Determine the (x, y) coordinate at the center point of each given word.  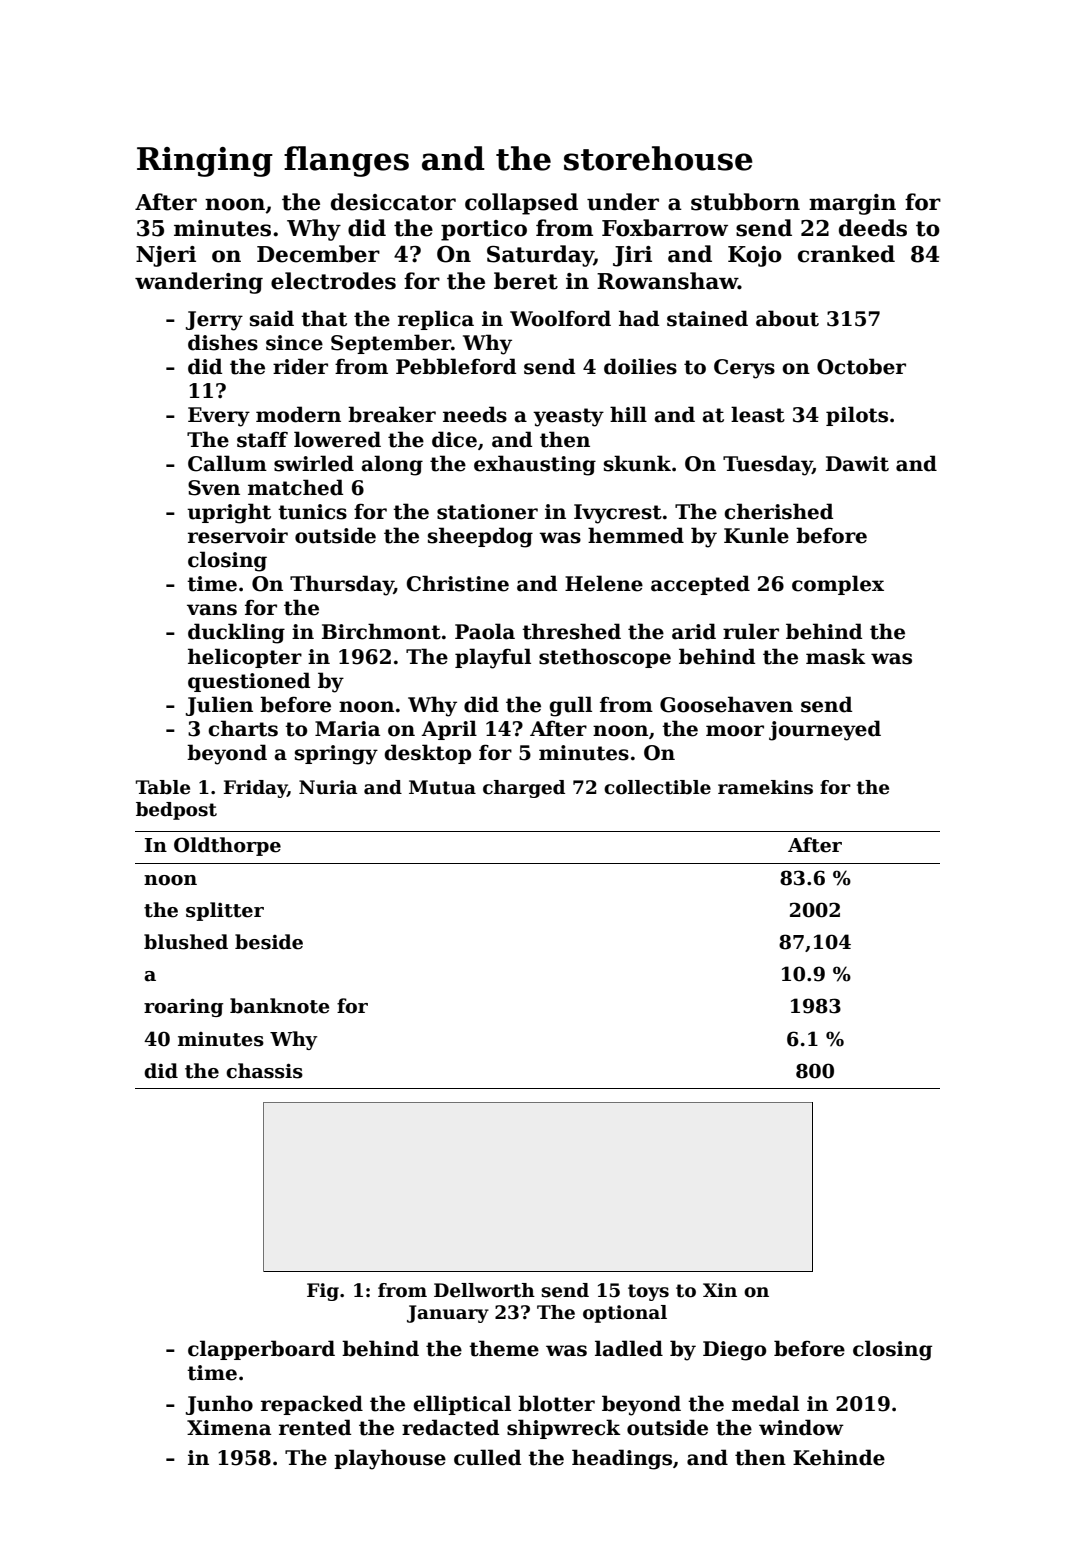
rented (315, 1427)
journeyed (825, 730)
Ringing (205, 162)
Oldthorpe (227, 846)
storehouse (658, 158)
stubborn (745, 202)
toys (648, 1292)
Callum (227, 463)
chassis (264, 1071)
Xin (720, 1290)
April (449, 730)
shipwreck (563, 1429)
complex (838, 585)
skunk (637, 463)
